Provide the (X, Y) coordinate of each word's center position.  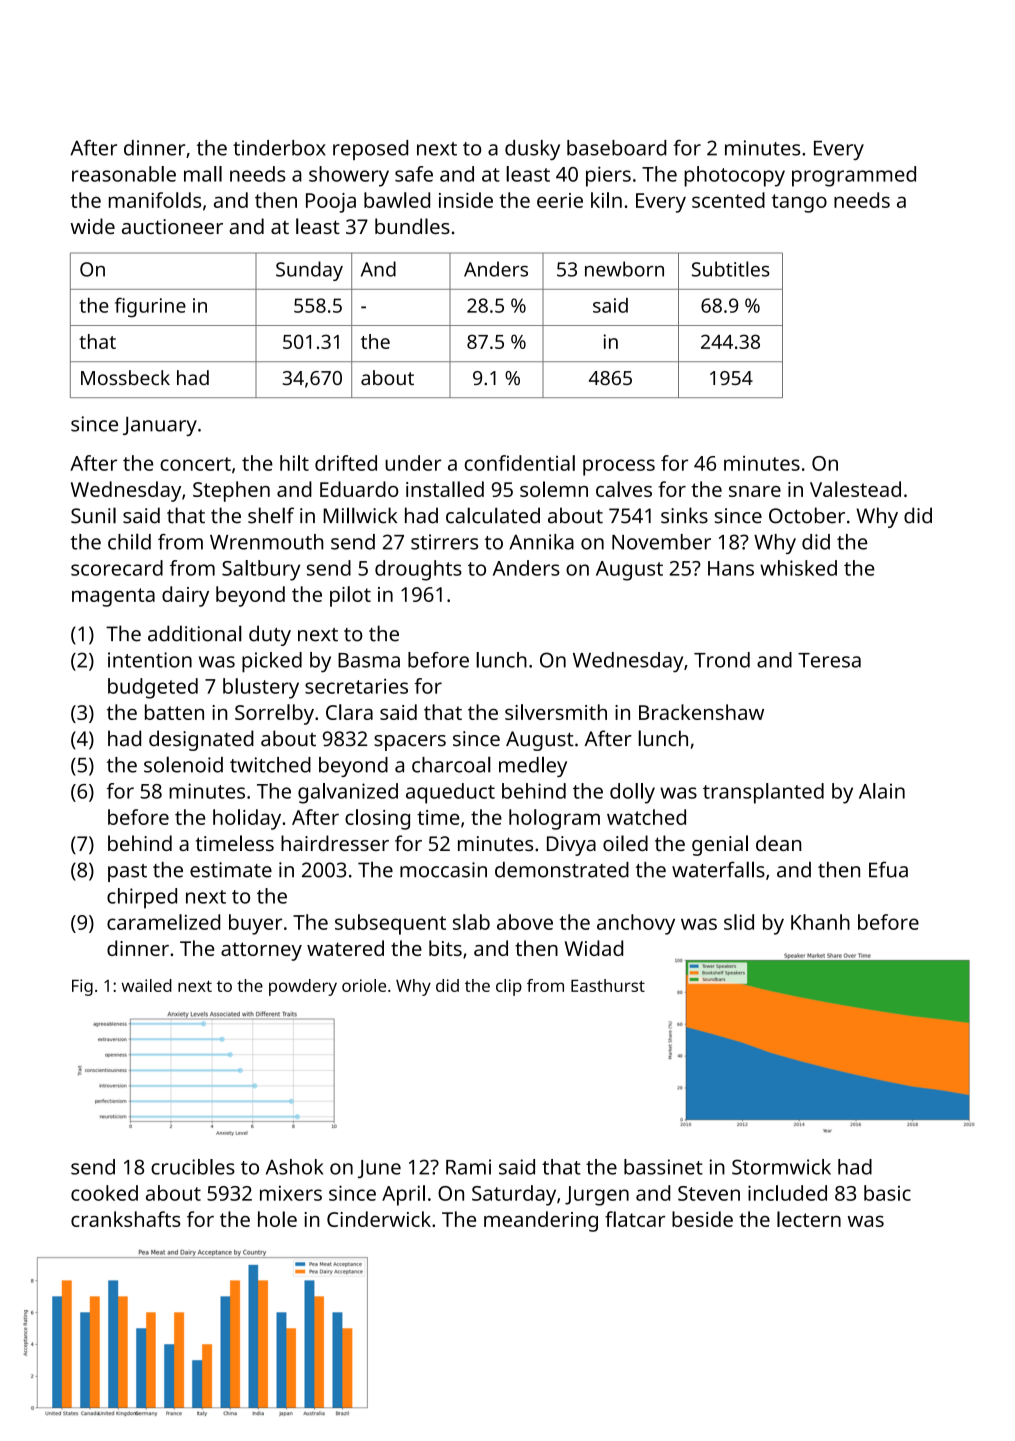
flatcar (635, 1219)
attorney (261, 951)
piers (608, 176)
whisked (798, 568)
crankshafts (126, 1219)
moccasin (443, 870)
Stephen (231, 491)
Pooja (331, 203)
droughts (418, 570)
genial (720, 845)
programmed (854, 176)
